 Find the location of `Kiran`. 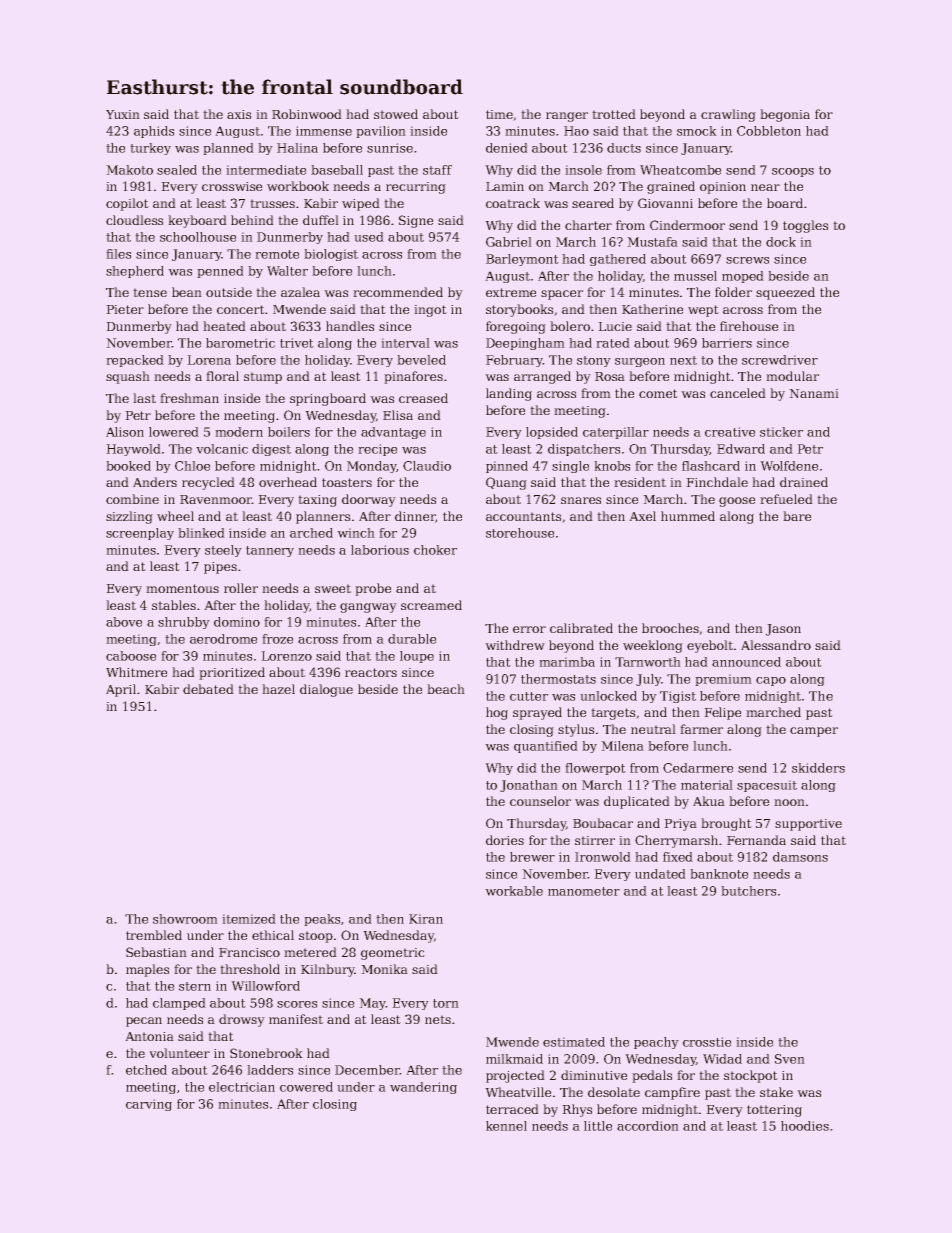

Kiran is located at coordinates (426, 919).
